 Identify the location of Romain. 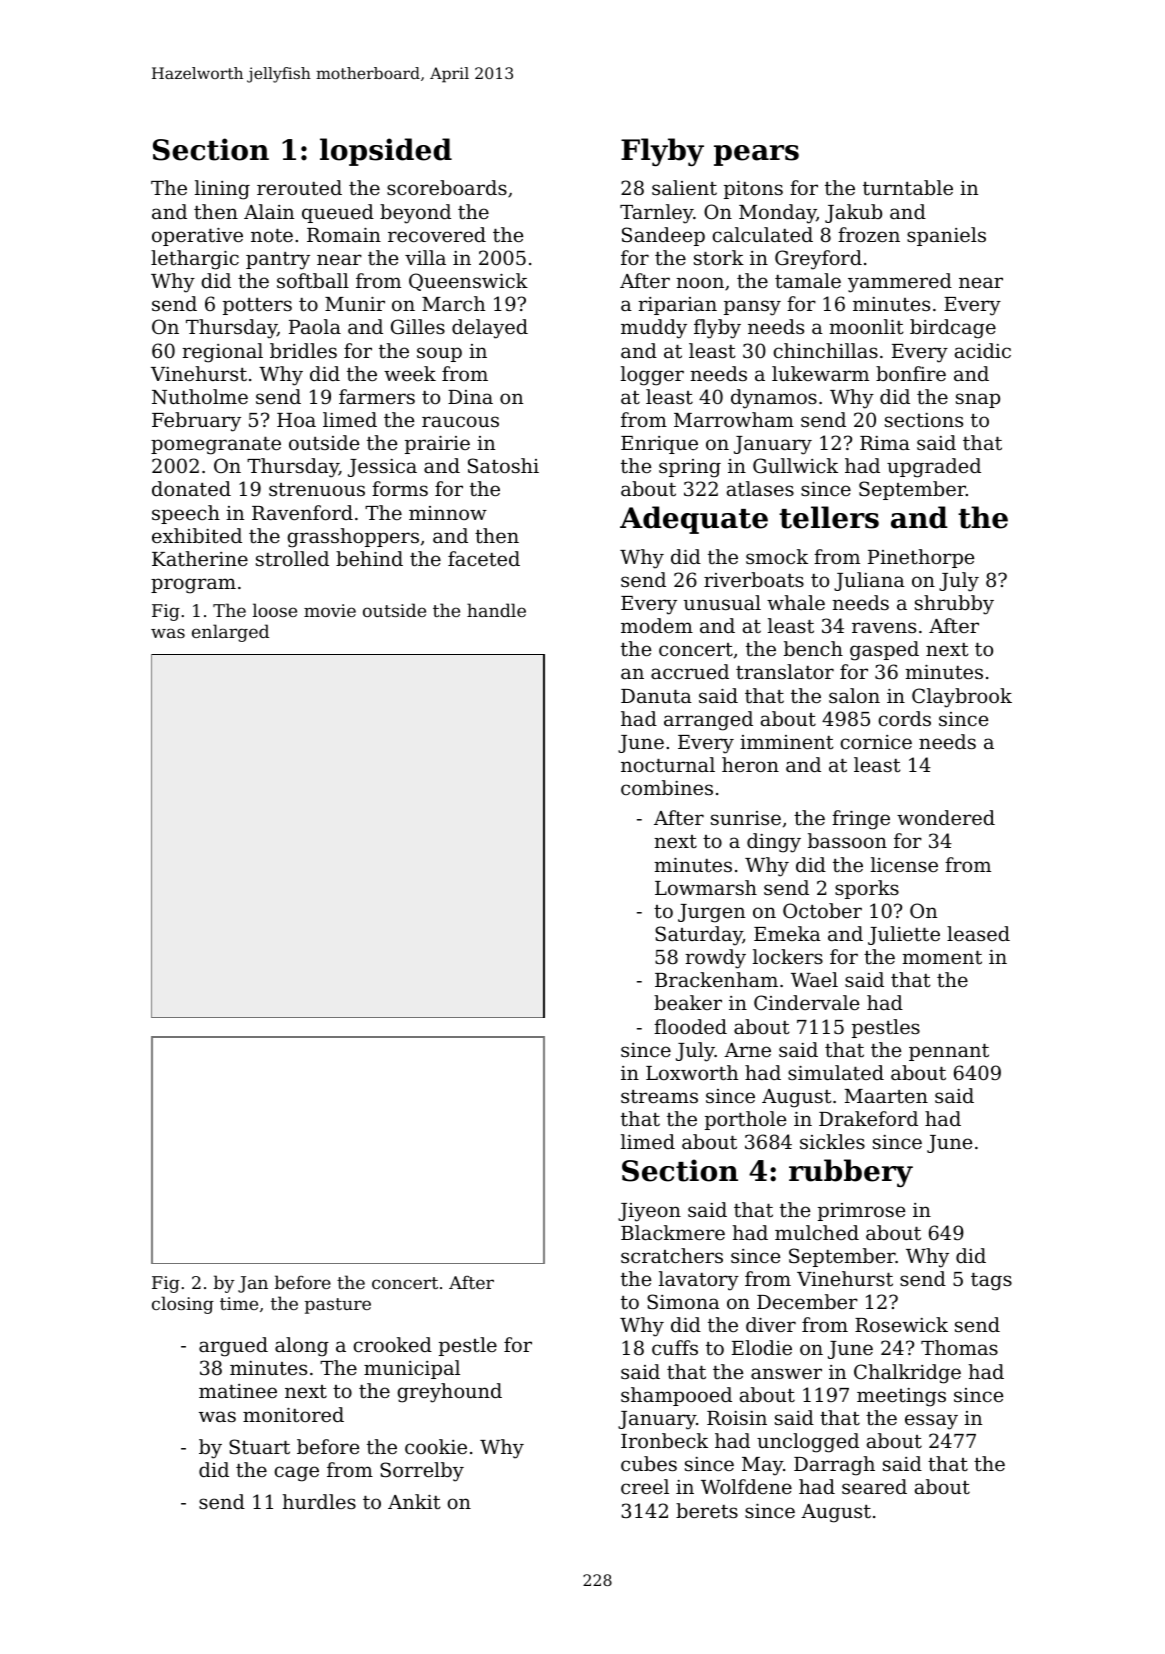
(344, 234).
